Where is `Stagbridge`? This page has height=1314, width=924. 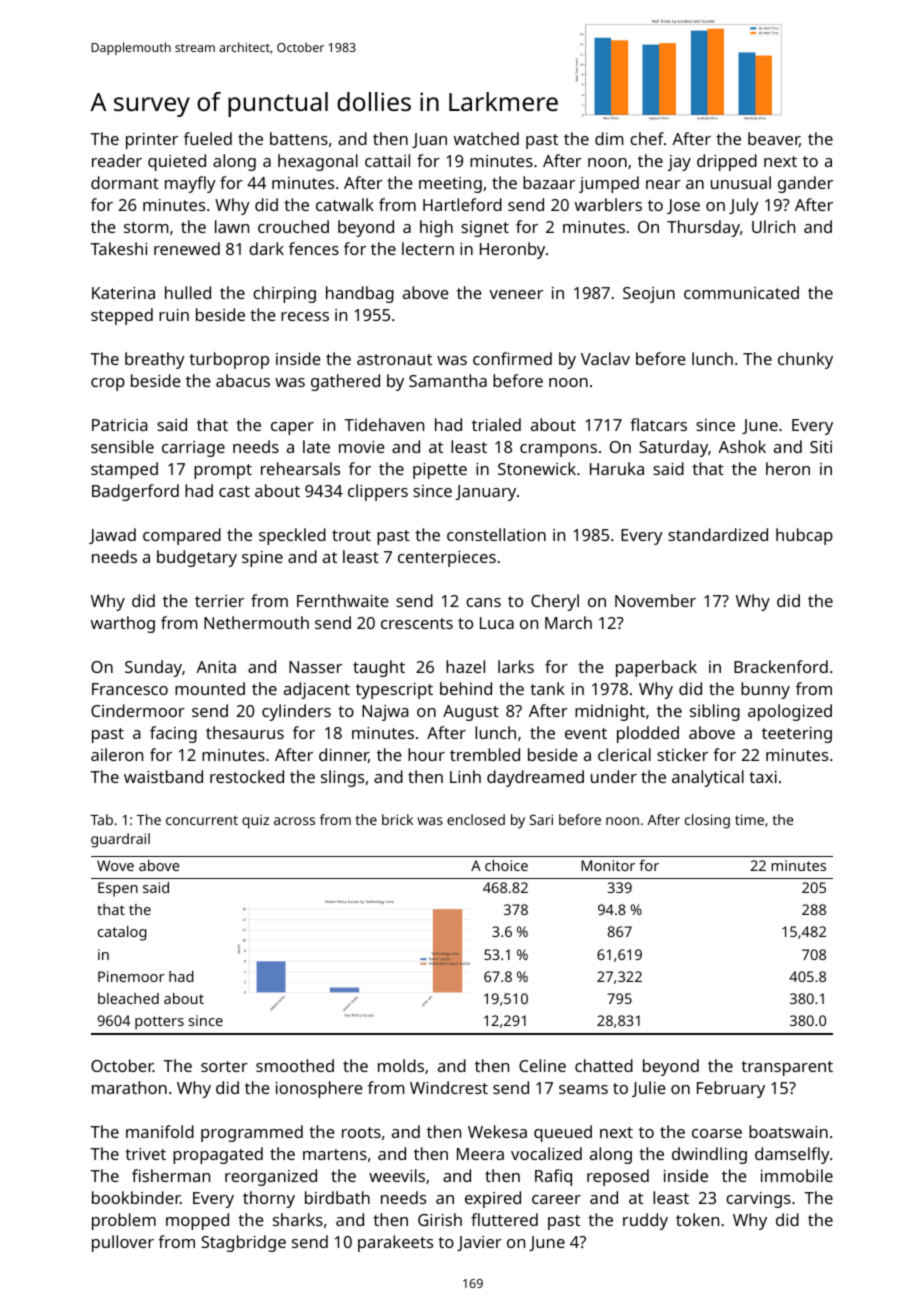 Stagbridge is located at coordinates (243, 1243).
